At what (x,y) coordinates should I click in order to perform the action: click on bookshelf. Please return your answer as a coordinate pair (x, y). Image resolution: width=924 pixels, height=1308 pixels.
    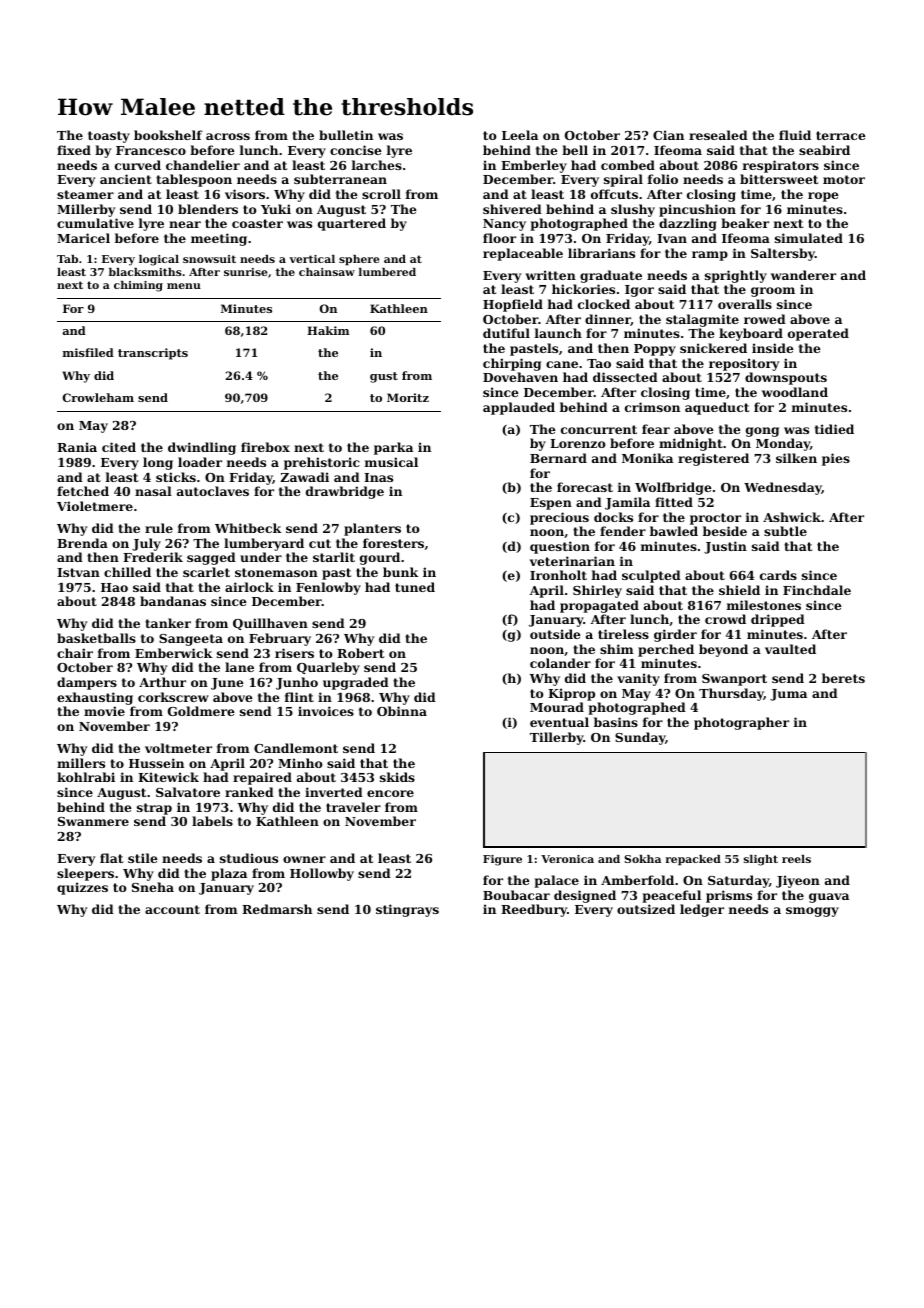
    Looking at the image, I should click on (168, 135).
